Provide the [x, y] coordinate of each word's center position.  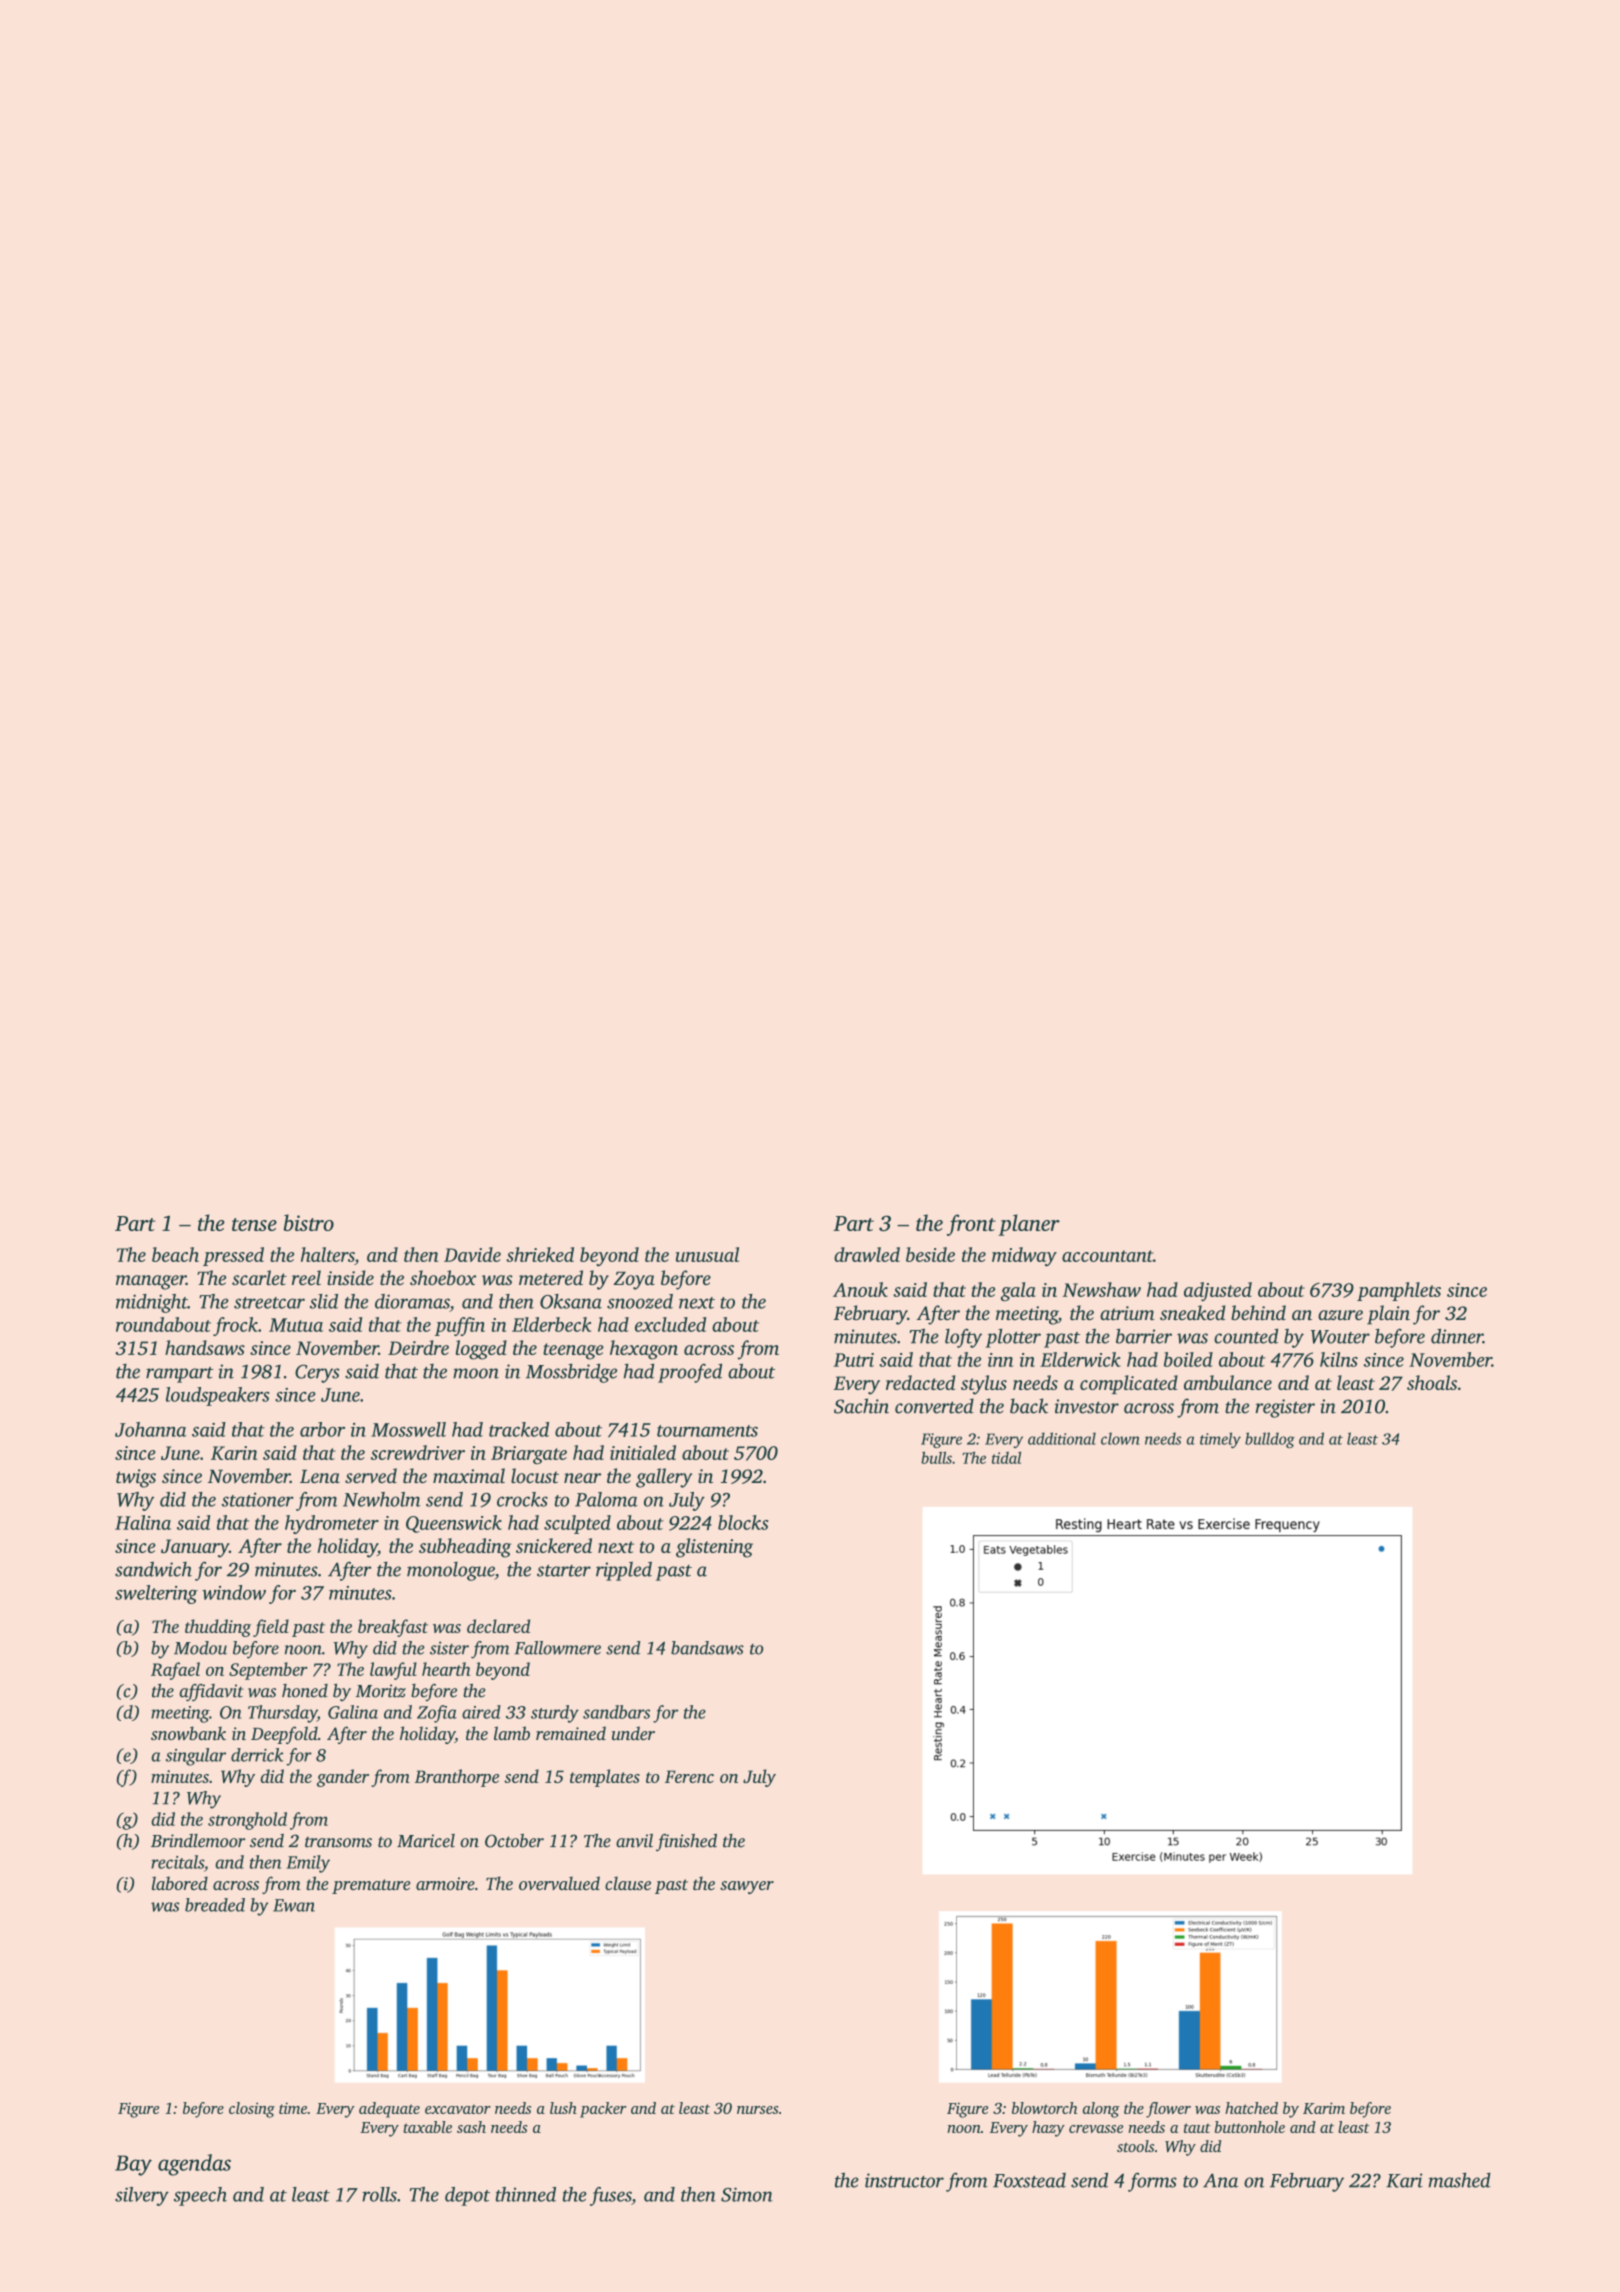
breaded [215, 1905]
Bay [133, 2165]
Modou [200, 1648]
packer [603, 2110]
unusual [707, 1254]
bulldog [1270, 1440]
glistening [714, 1548]
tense [254, 1224]
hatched [1251, 2108]
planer [1029, 1225]
